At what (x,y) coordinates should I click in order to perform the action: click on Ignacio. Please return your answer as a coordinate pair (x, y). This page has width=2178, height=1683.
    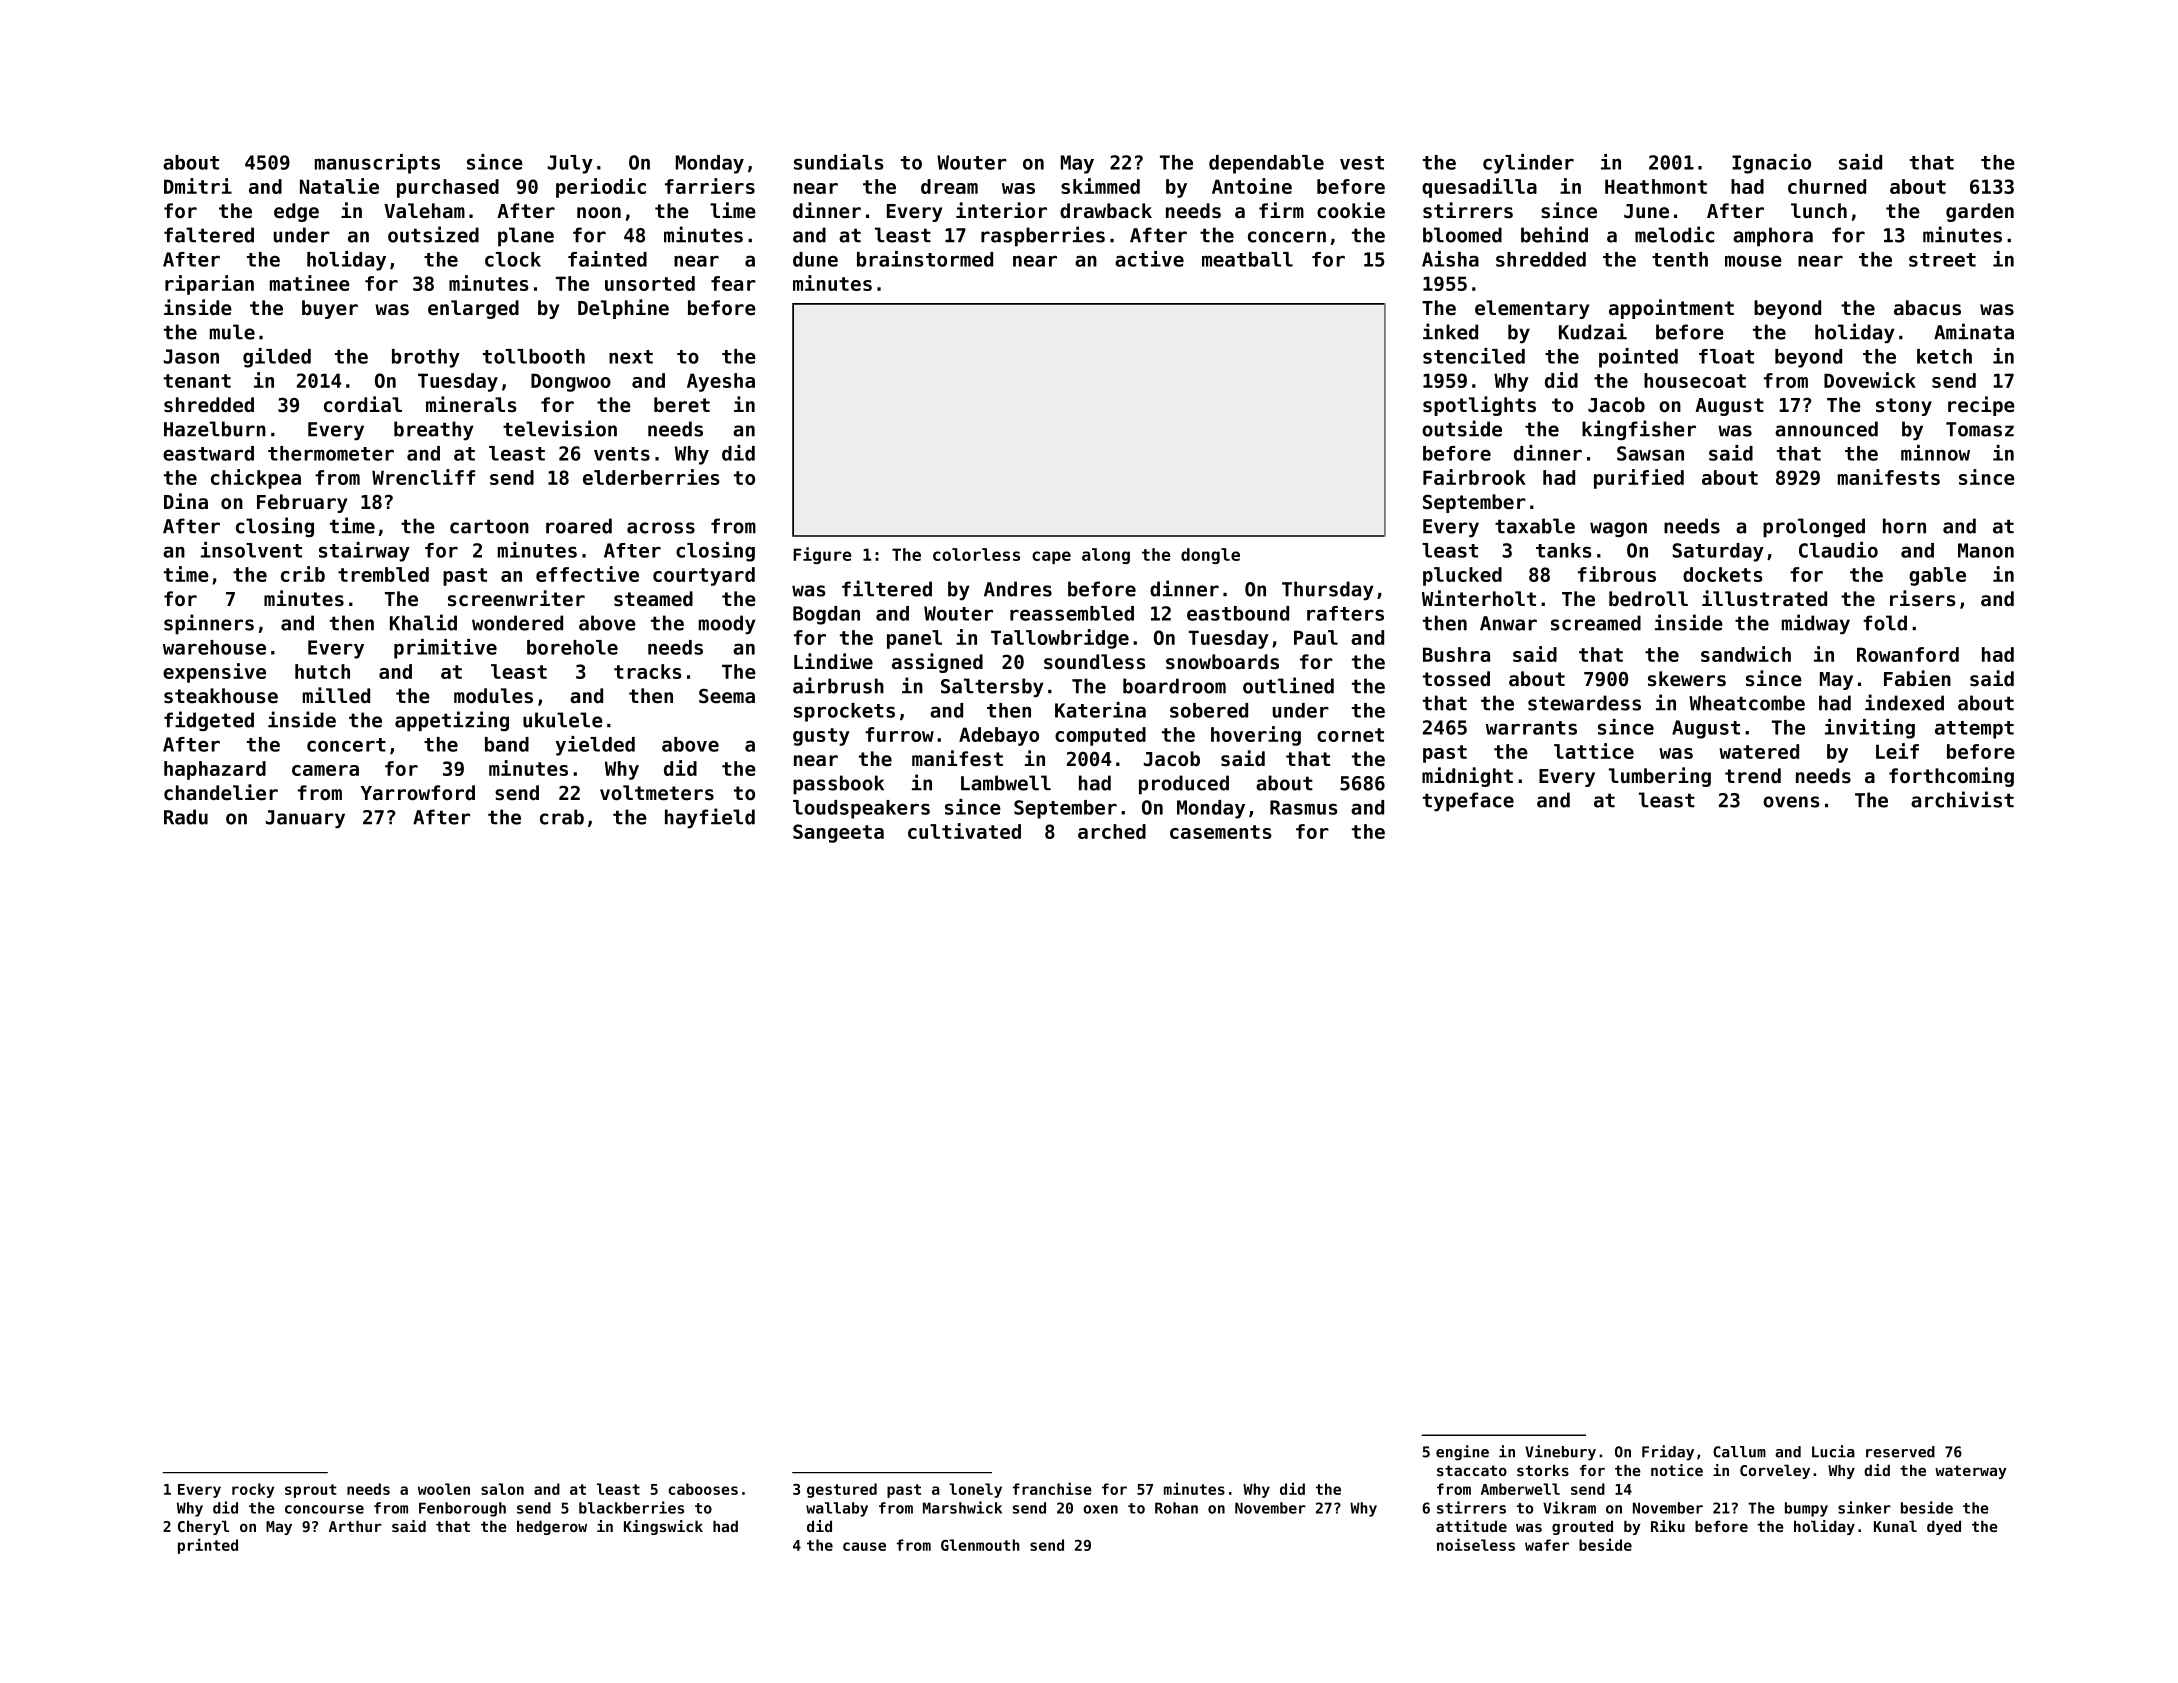
    Looking at the image, I should click on (1771, 164).
